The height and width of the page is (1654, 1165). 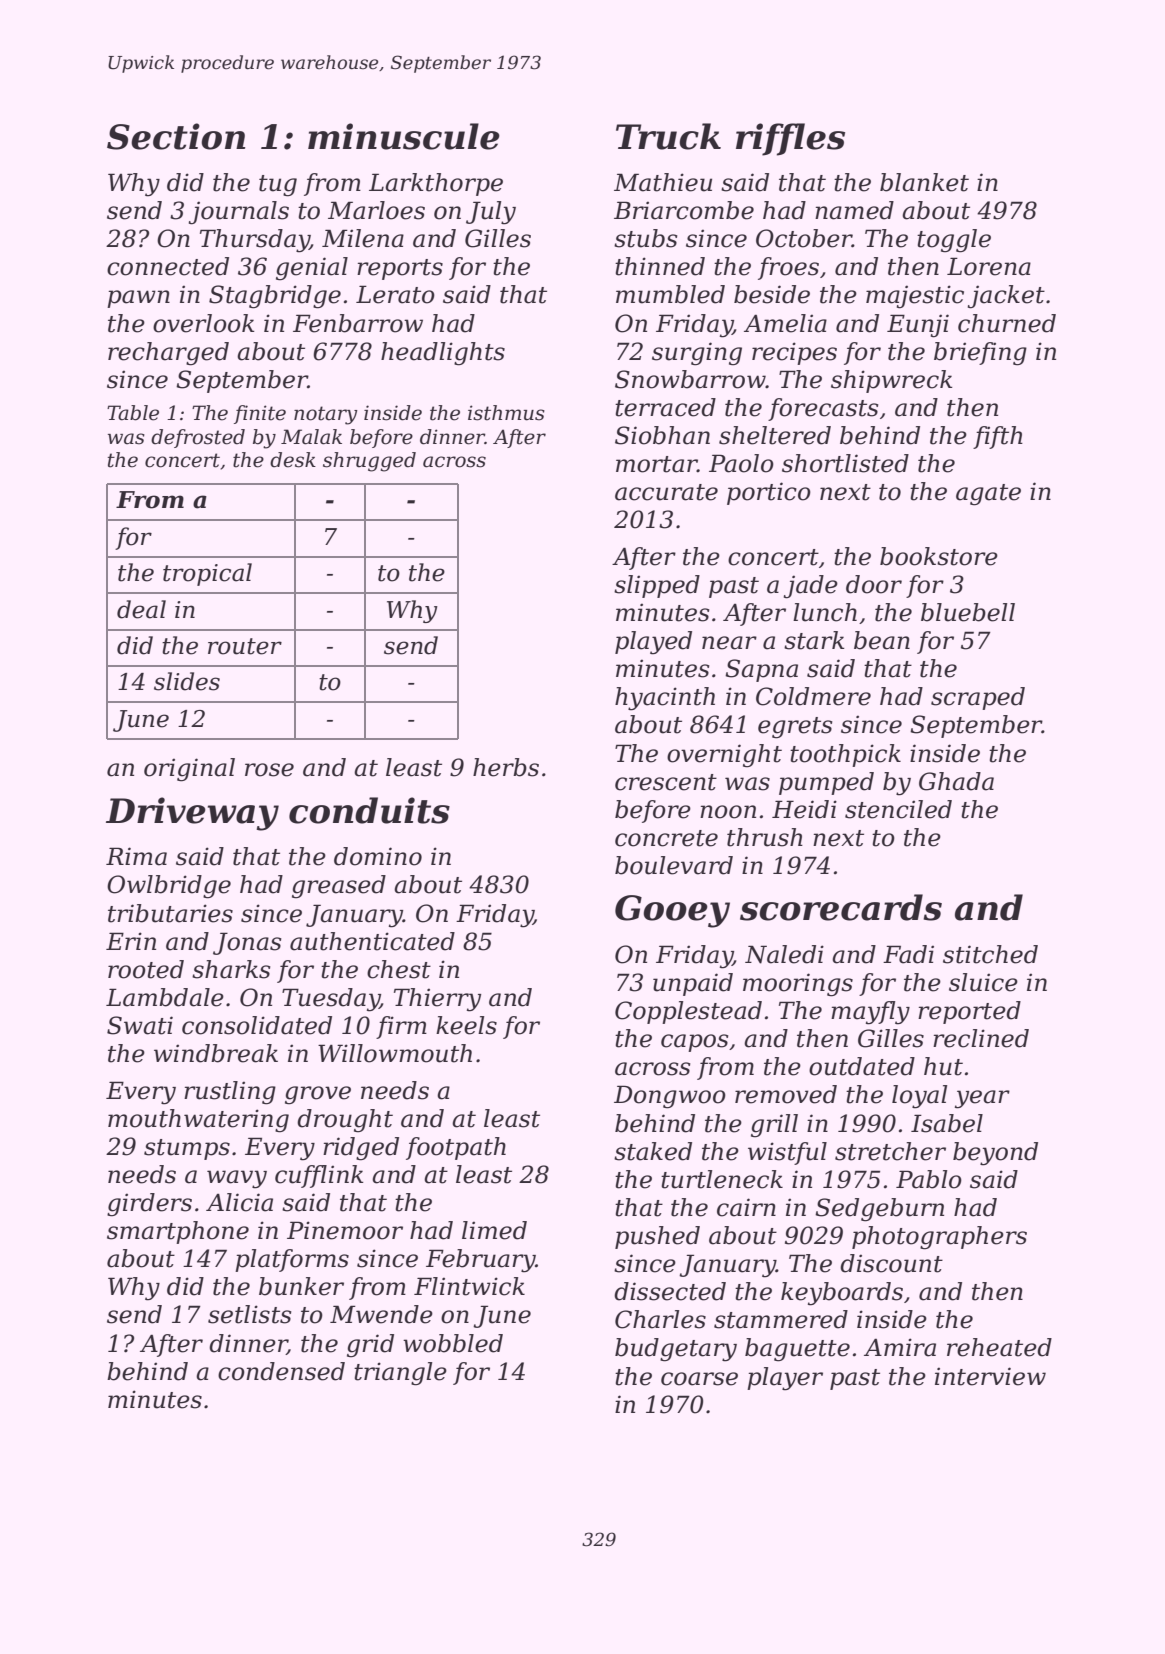 I want to click on greased, so click(x=339, y=887).
